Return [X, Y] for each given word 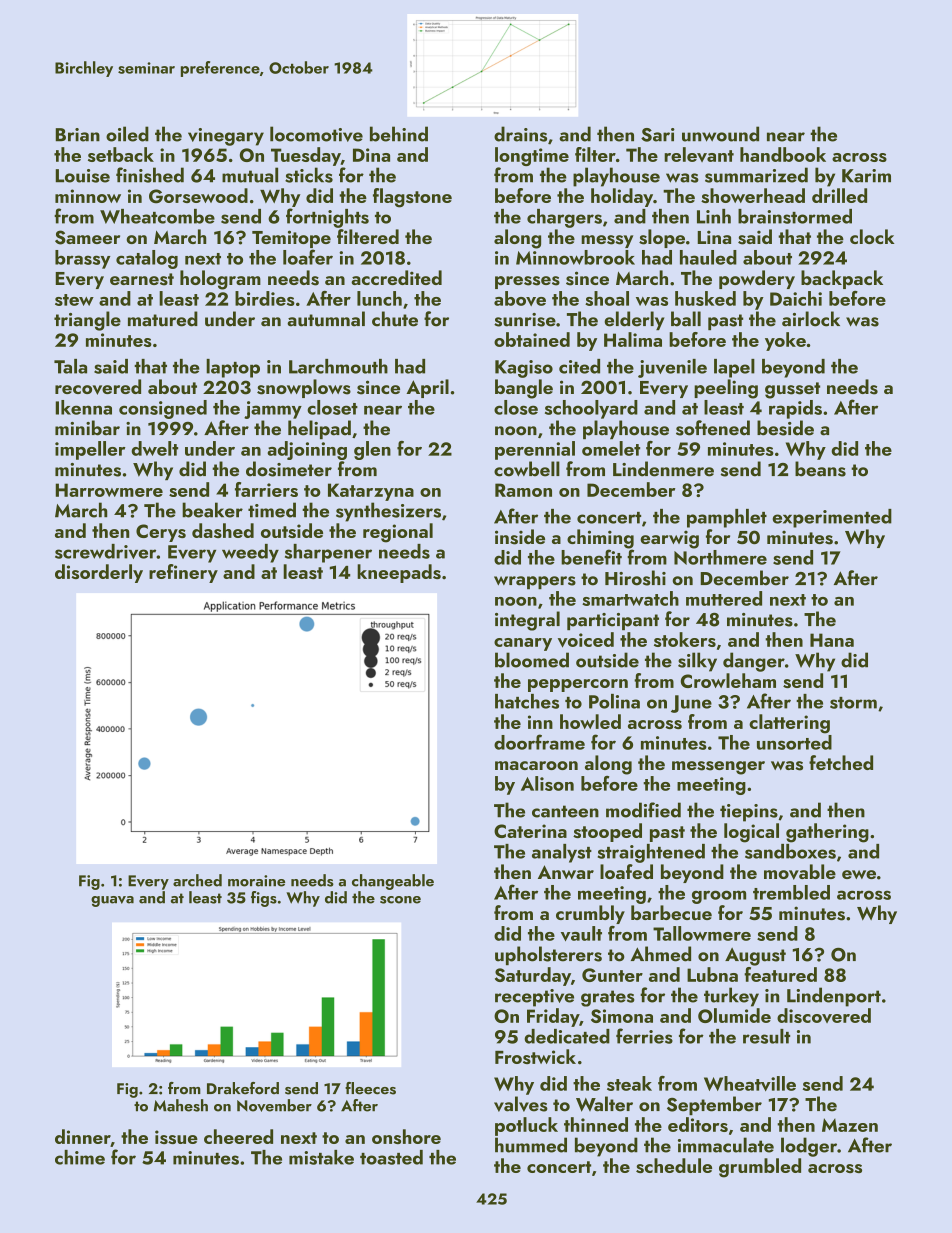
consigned [163, 409]
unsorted [794, 742]
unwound [720, 134]
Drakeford [243, 1088]
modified [643, 810]
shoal [607, 298]
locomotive [316, 134]
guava [112, 901]
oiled [127, 134]
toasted [391, 1157]
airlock [811, 319]
